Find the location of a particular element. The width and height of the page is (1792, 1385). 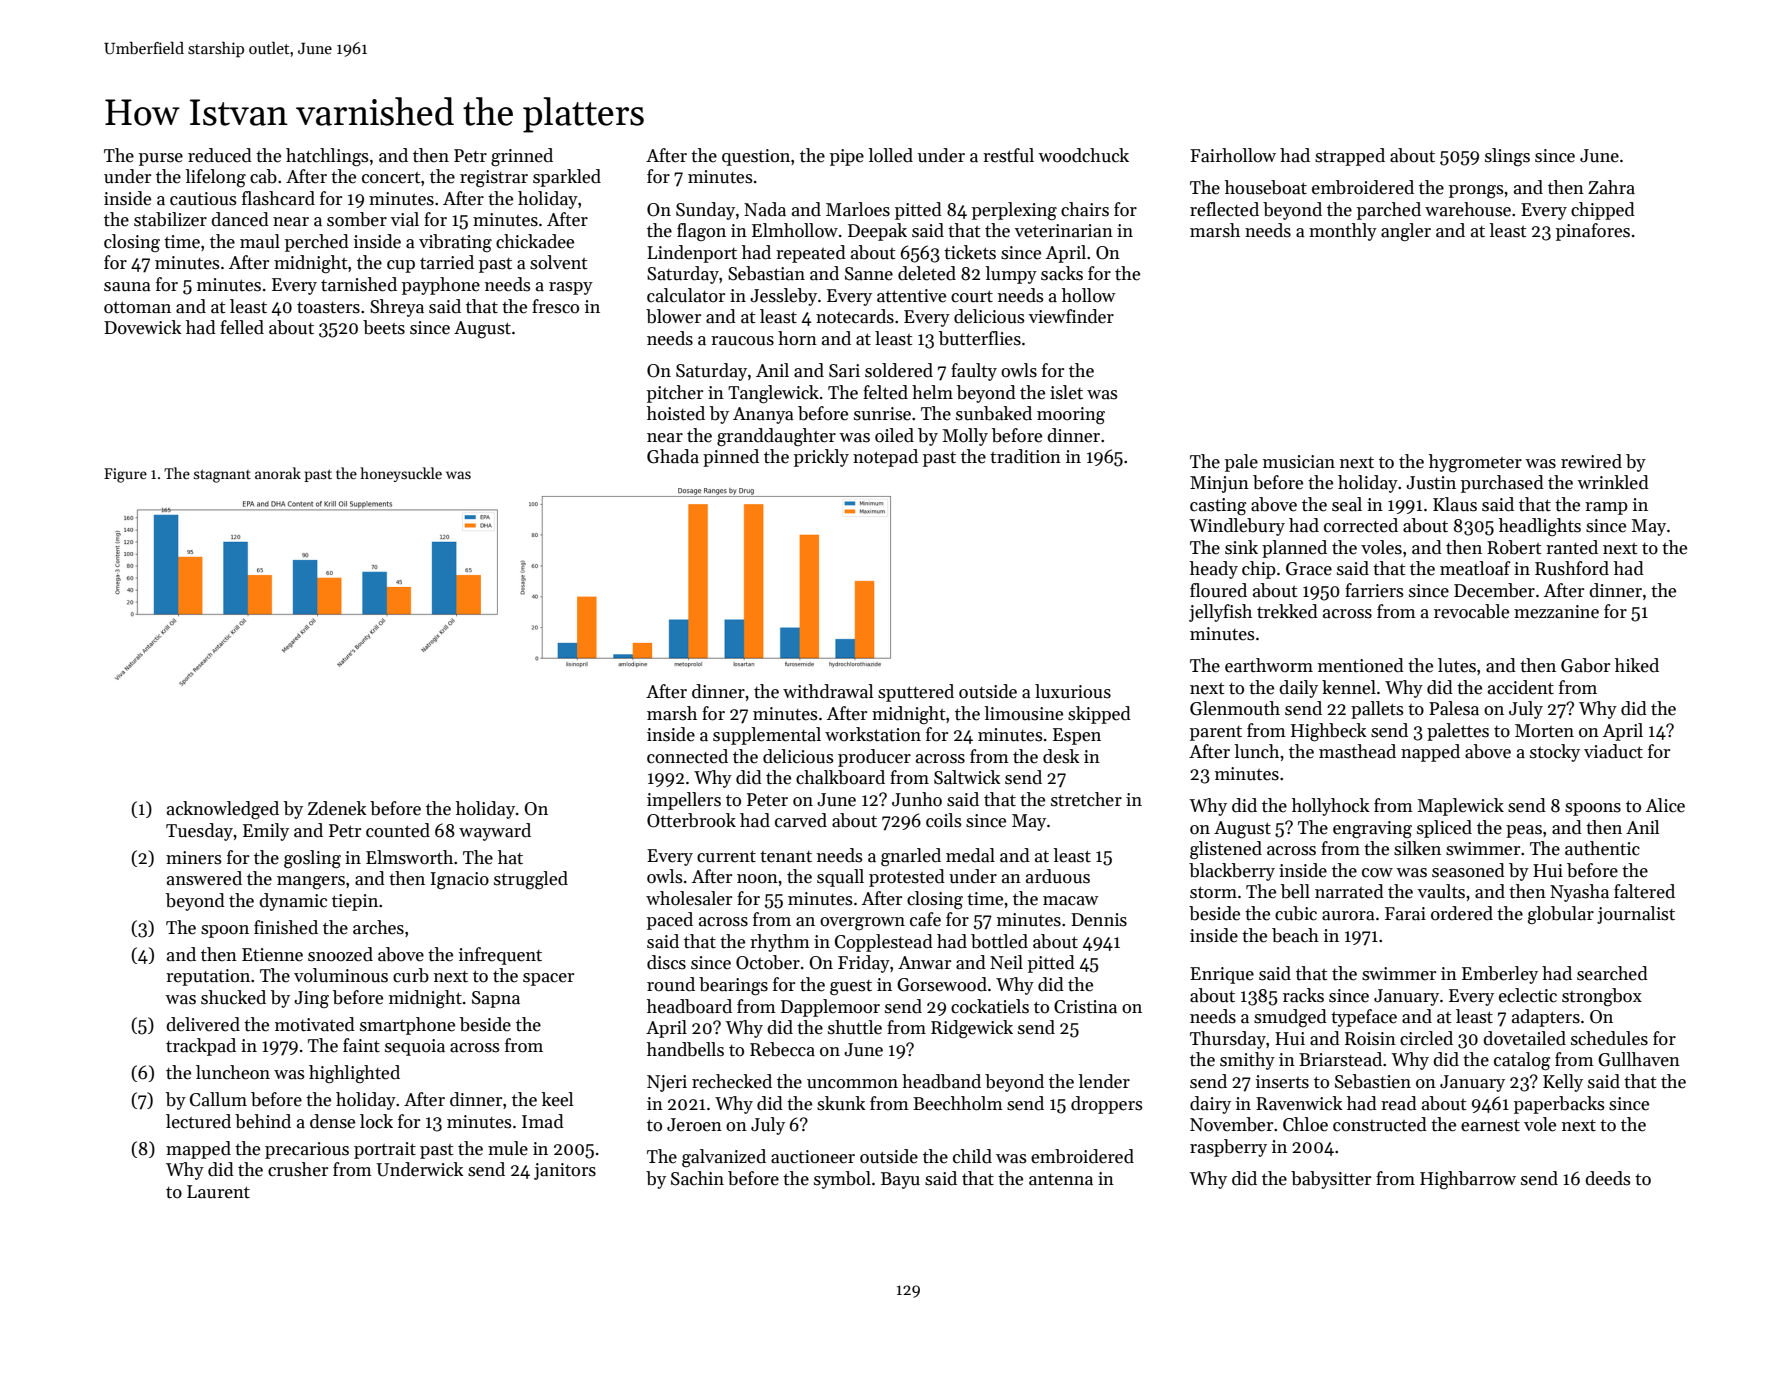

sacks is located at coordinates (1062, 273).
